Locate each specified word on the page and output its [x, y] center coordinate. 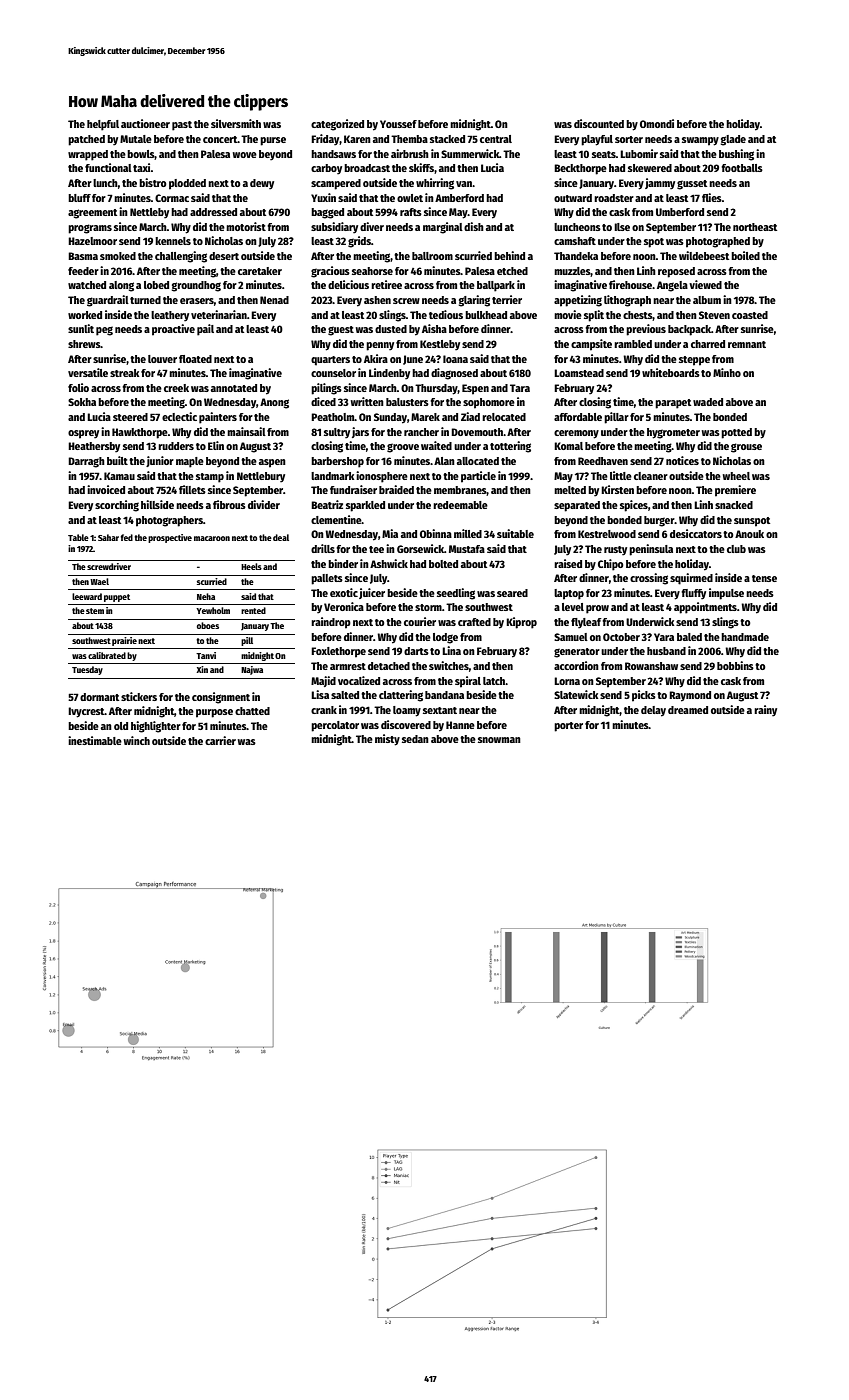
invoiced [106, 489]
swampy [700, 141]
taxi [142, 167]
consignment [221, 698]
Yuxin [323, 197]
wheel [736, 476]
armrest [348, 666]
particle [478, 477]
